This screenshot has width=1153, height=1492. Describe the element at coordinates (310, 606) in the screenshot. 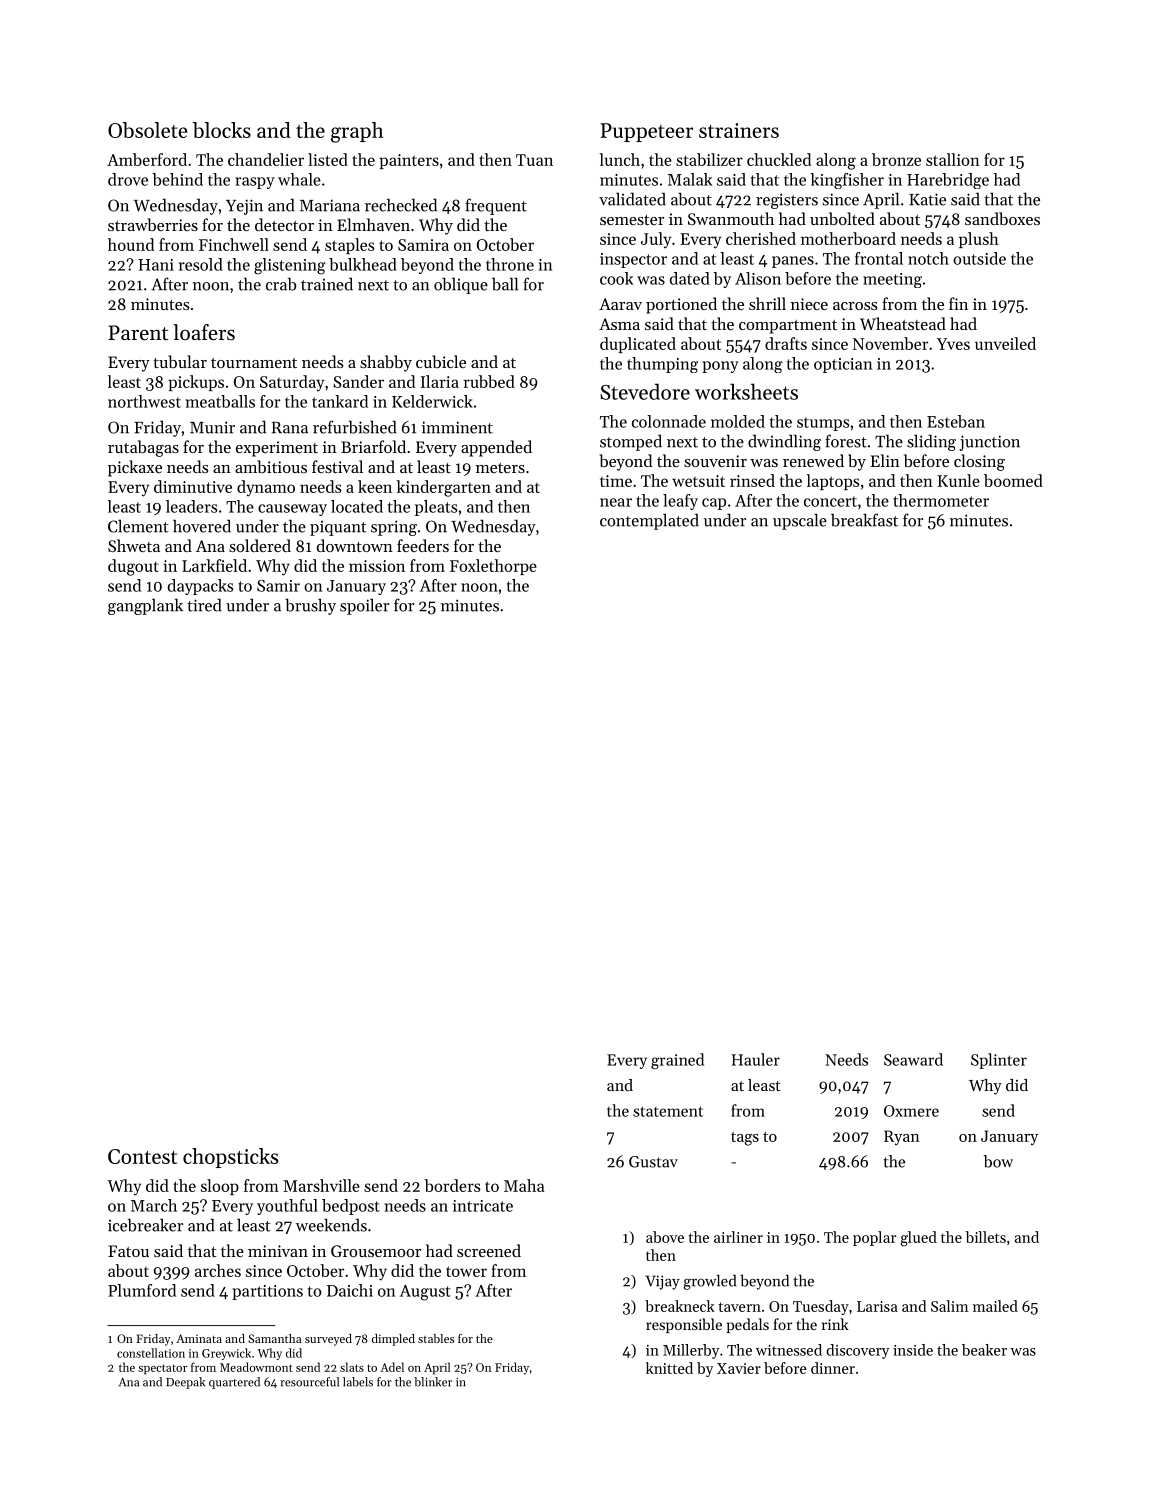

I see `brushy` at that location.
